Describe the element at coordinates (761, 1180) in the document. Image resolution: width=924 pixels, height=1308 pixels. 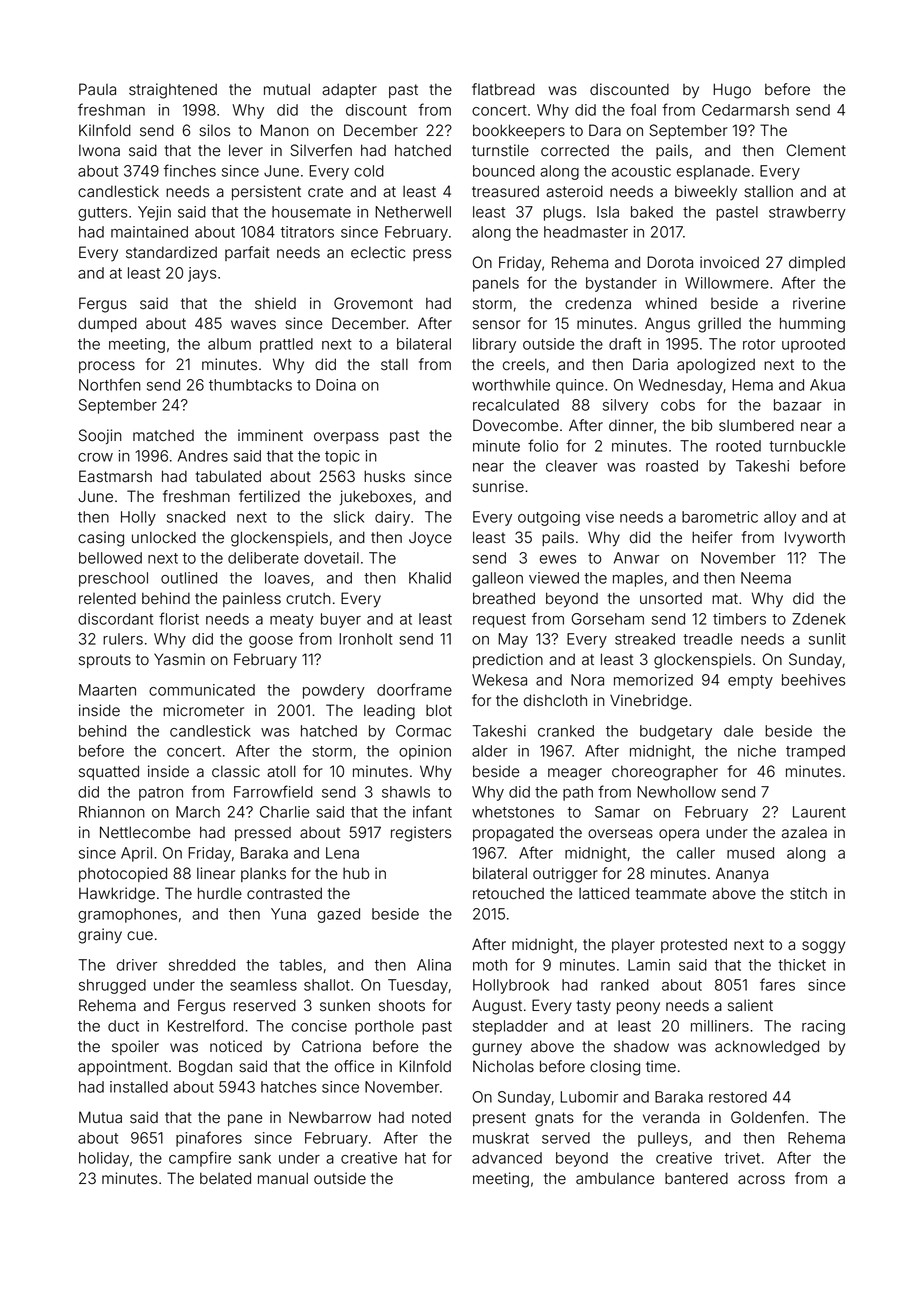
I see `across` at that location.
